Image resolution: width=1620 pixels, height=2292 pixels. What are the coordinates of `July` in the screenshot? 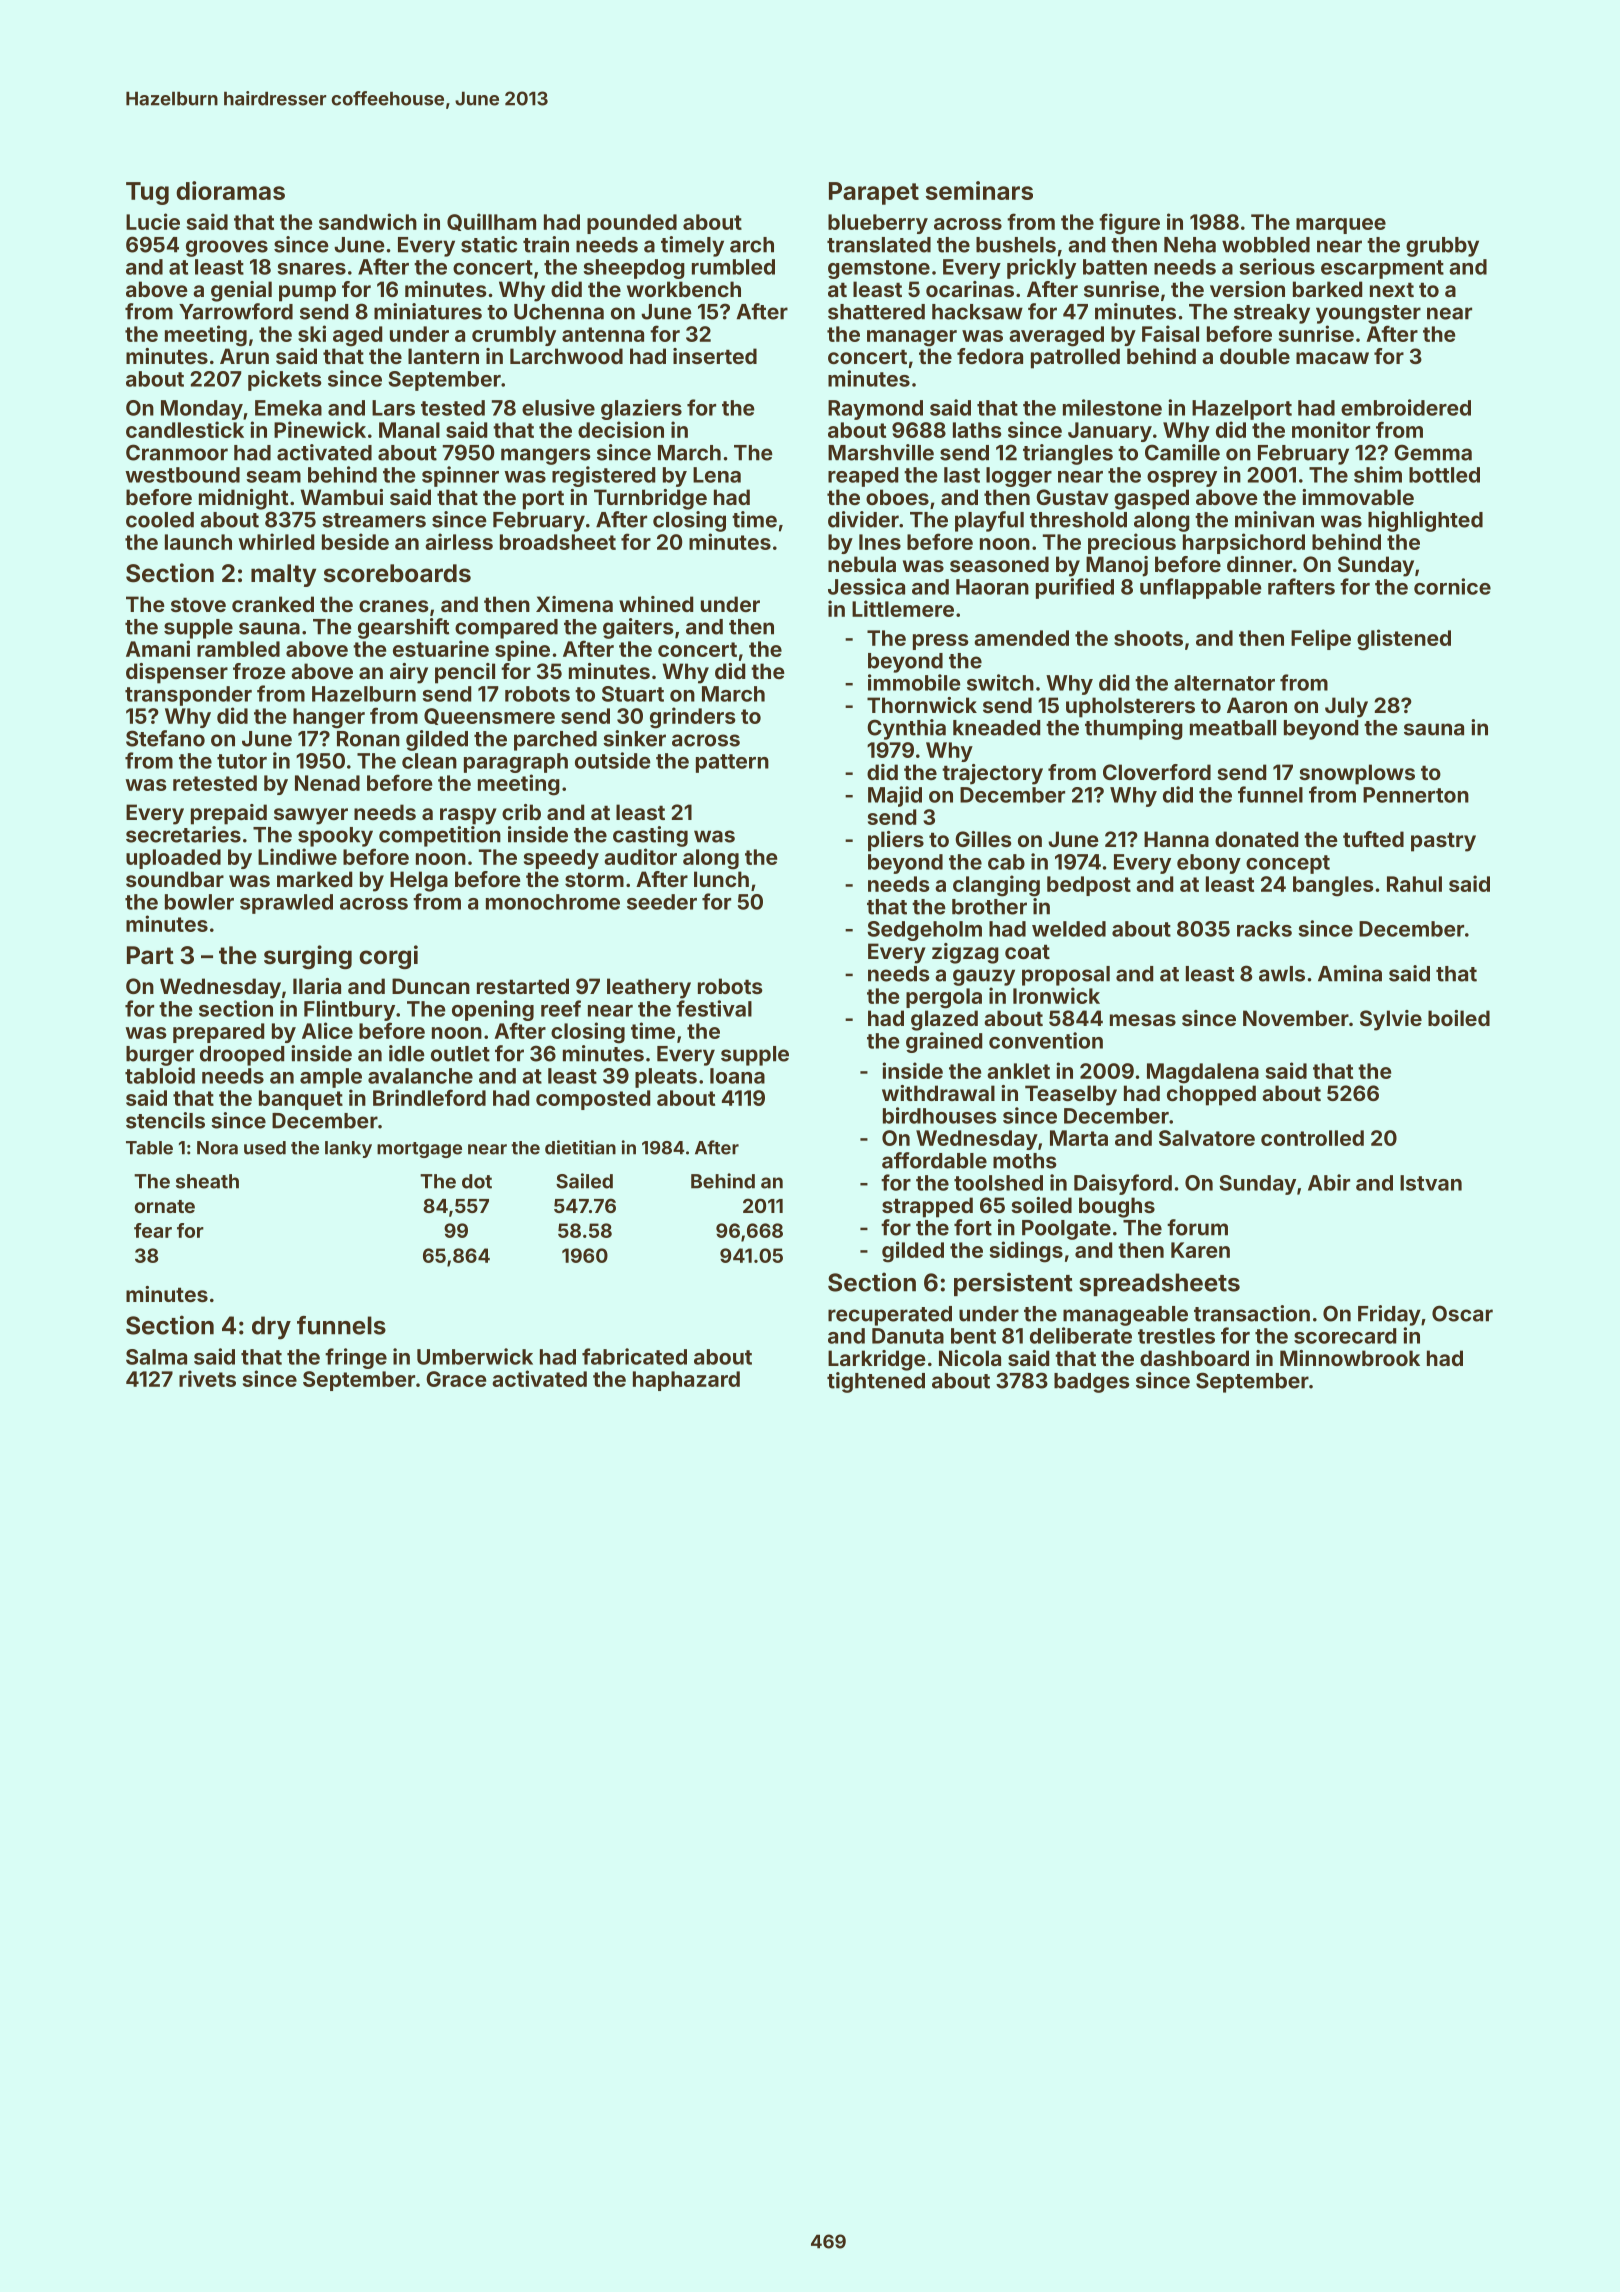 It's located at (1346, 707).
